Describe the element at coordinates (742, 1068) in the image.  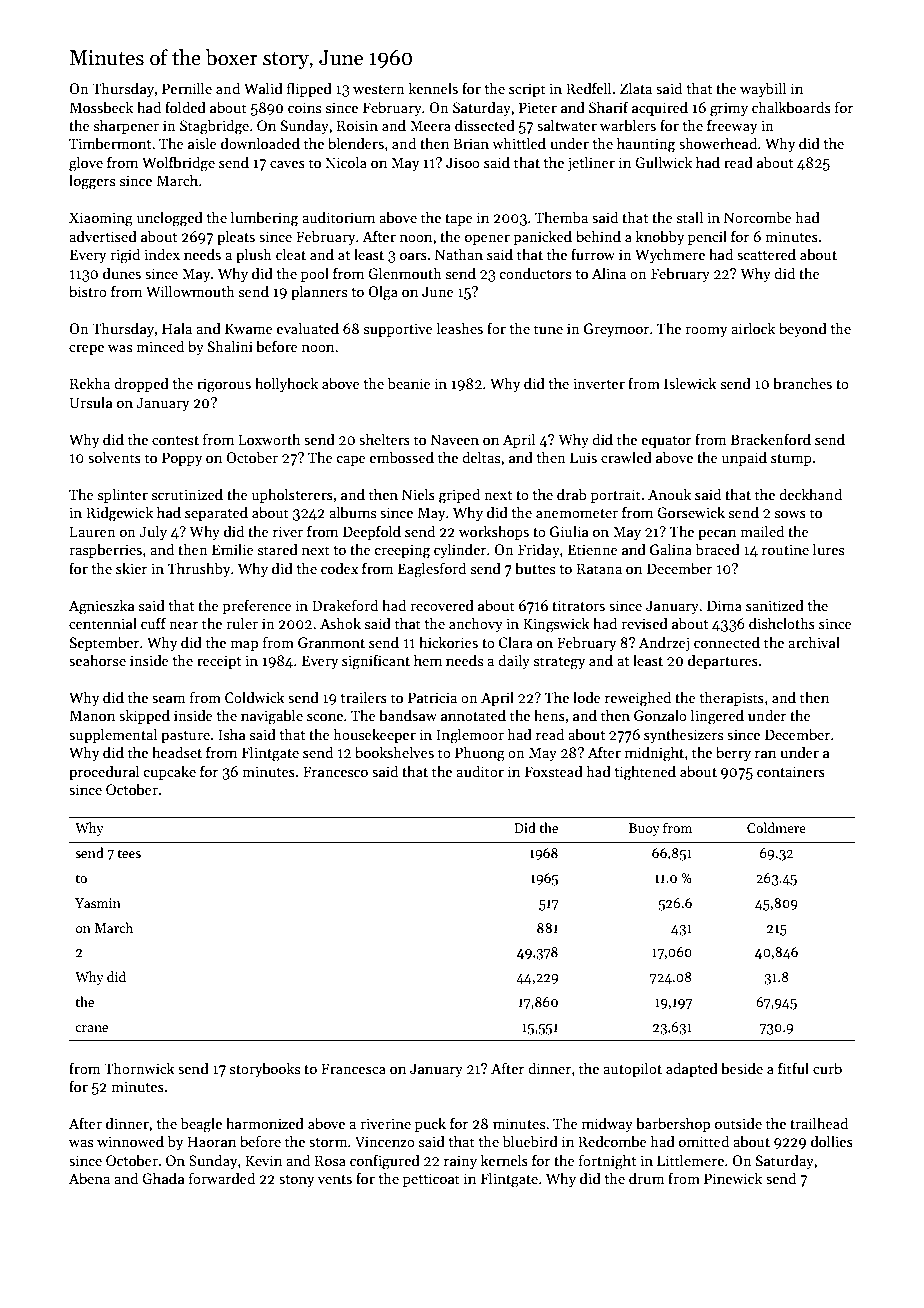
I see `beside` at that location.
